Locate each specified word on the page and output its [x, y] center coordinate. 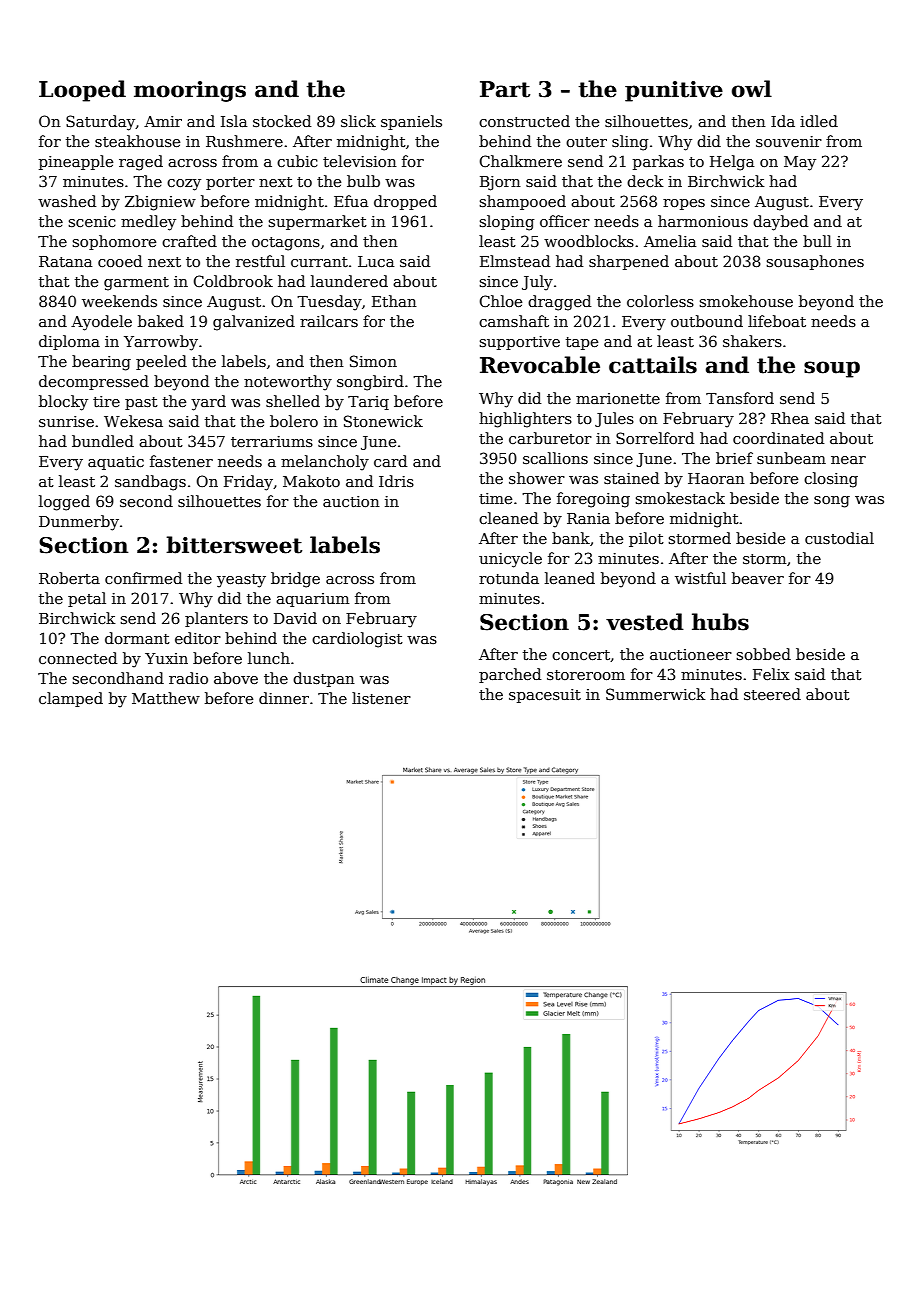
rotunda [509, 578]
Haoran [716, 478]
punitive [674, 91]
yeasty [241, 581]
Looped [82, 91]
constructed [524, 121]
